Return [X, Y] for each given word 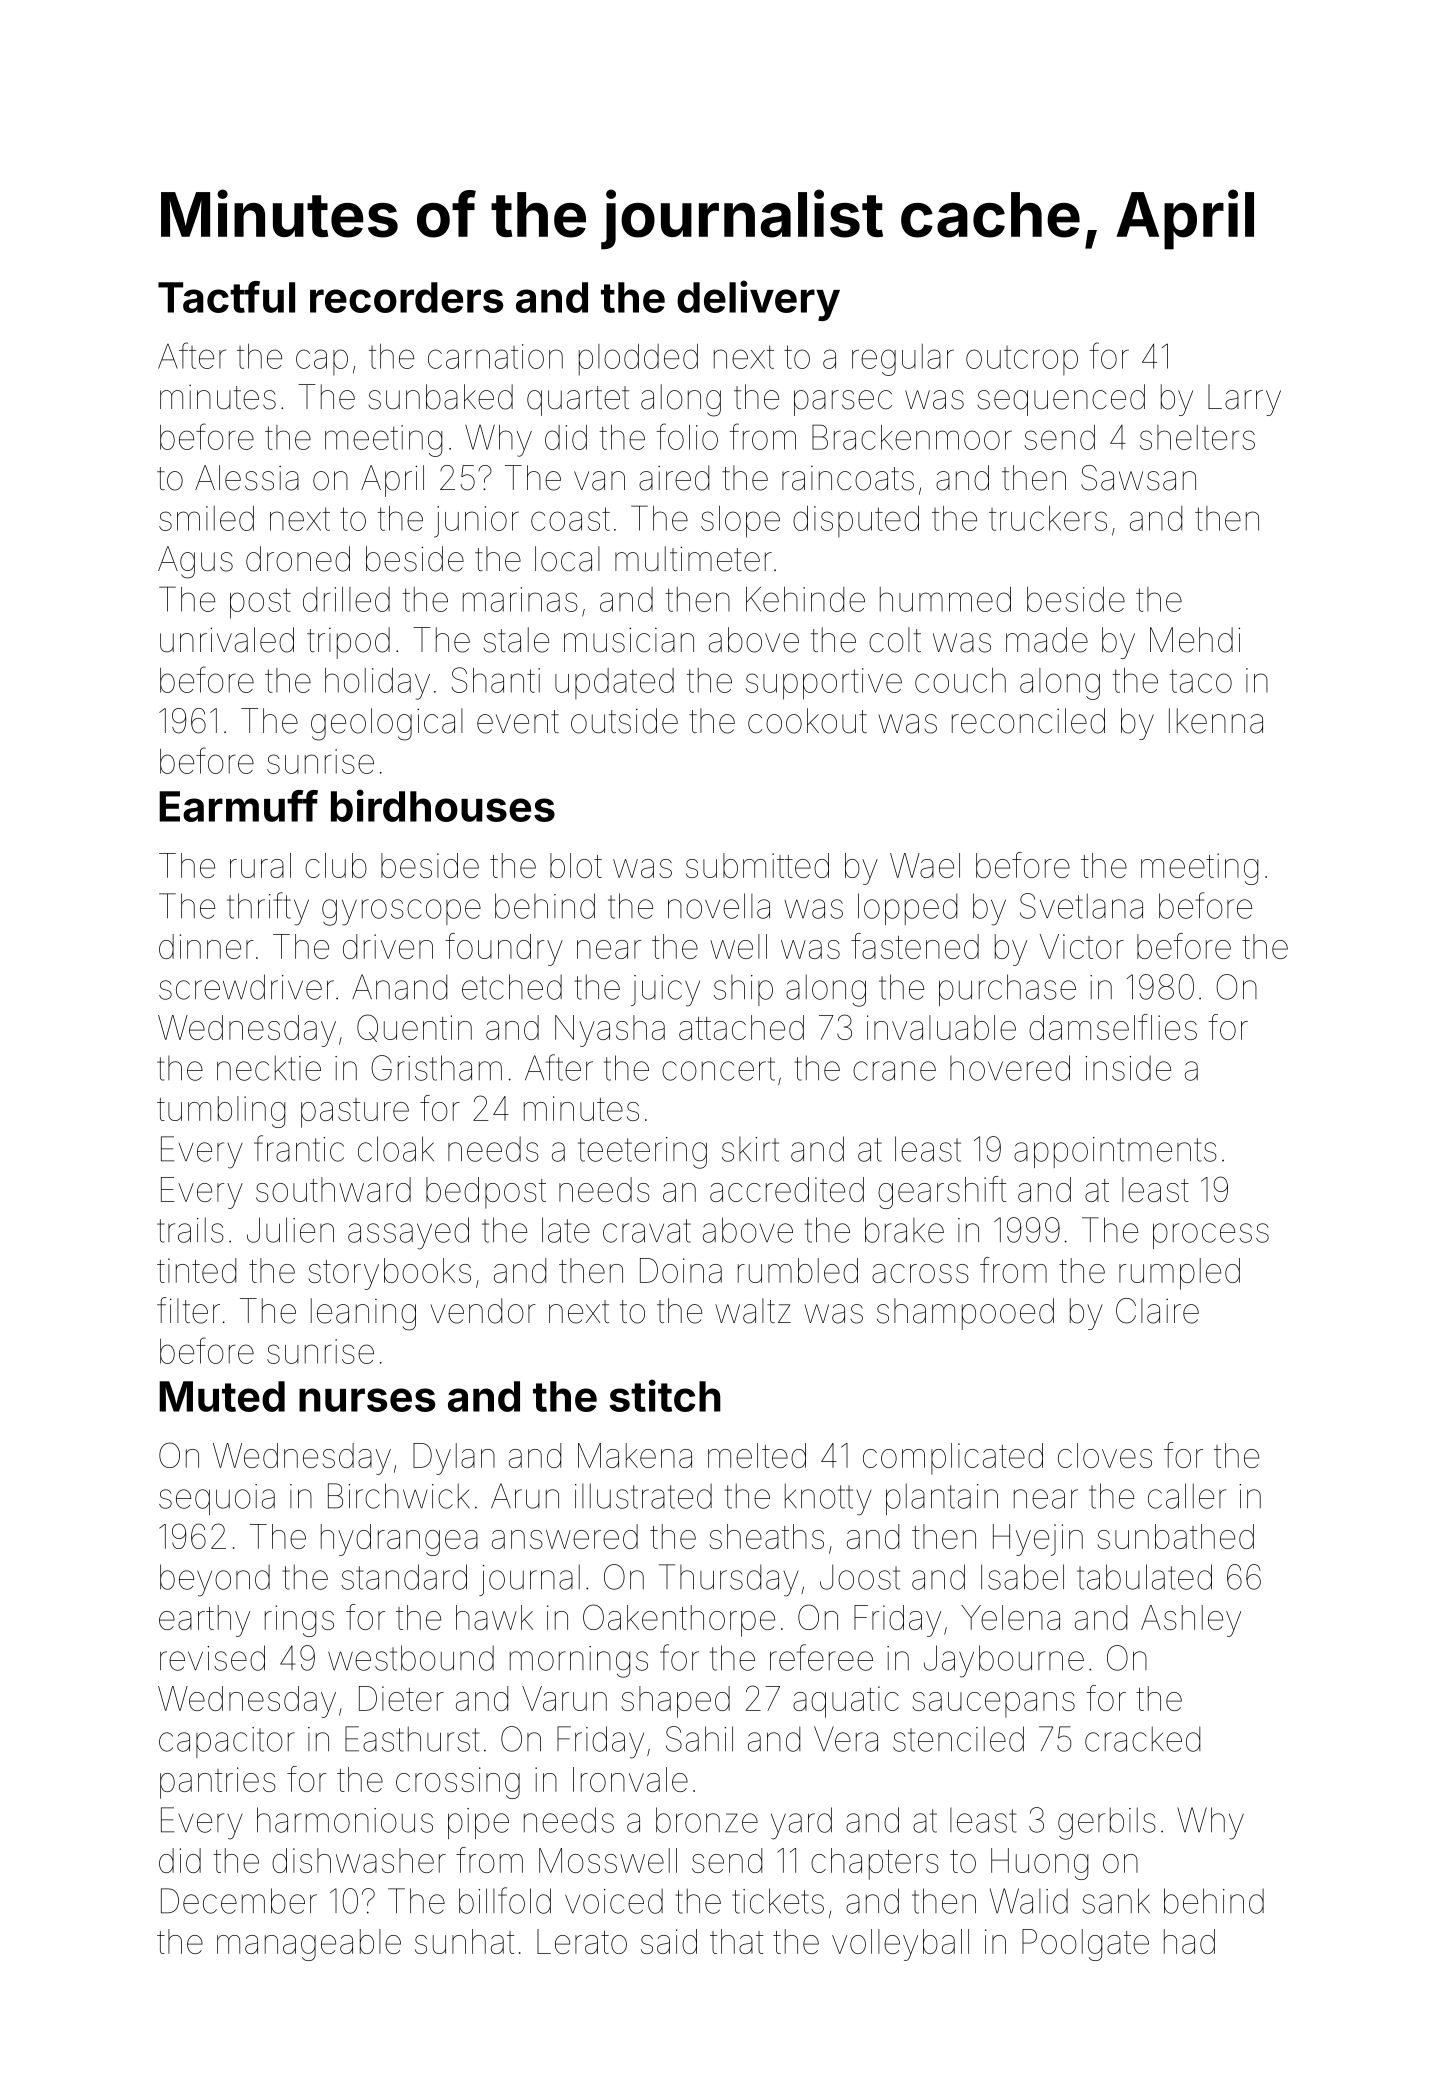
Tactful [226, 297]
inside [1128, 1068]
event [518, 722]
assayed [408, 1233]
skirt [750, 1149]
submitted [757, 865]
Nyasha [610, 1031]
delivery [758, 300]
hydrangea [399, 1540]
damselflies [1113, 1027]
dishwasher [359, 1860]
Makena [635, 1455]
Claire [1157, 1311]
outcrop [1022, 360]
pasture [355, 1113]
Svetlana [1081, 906]
